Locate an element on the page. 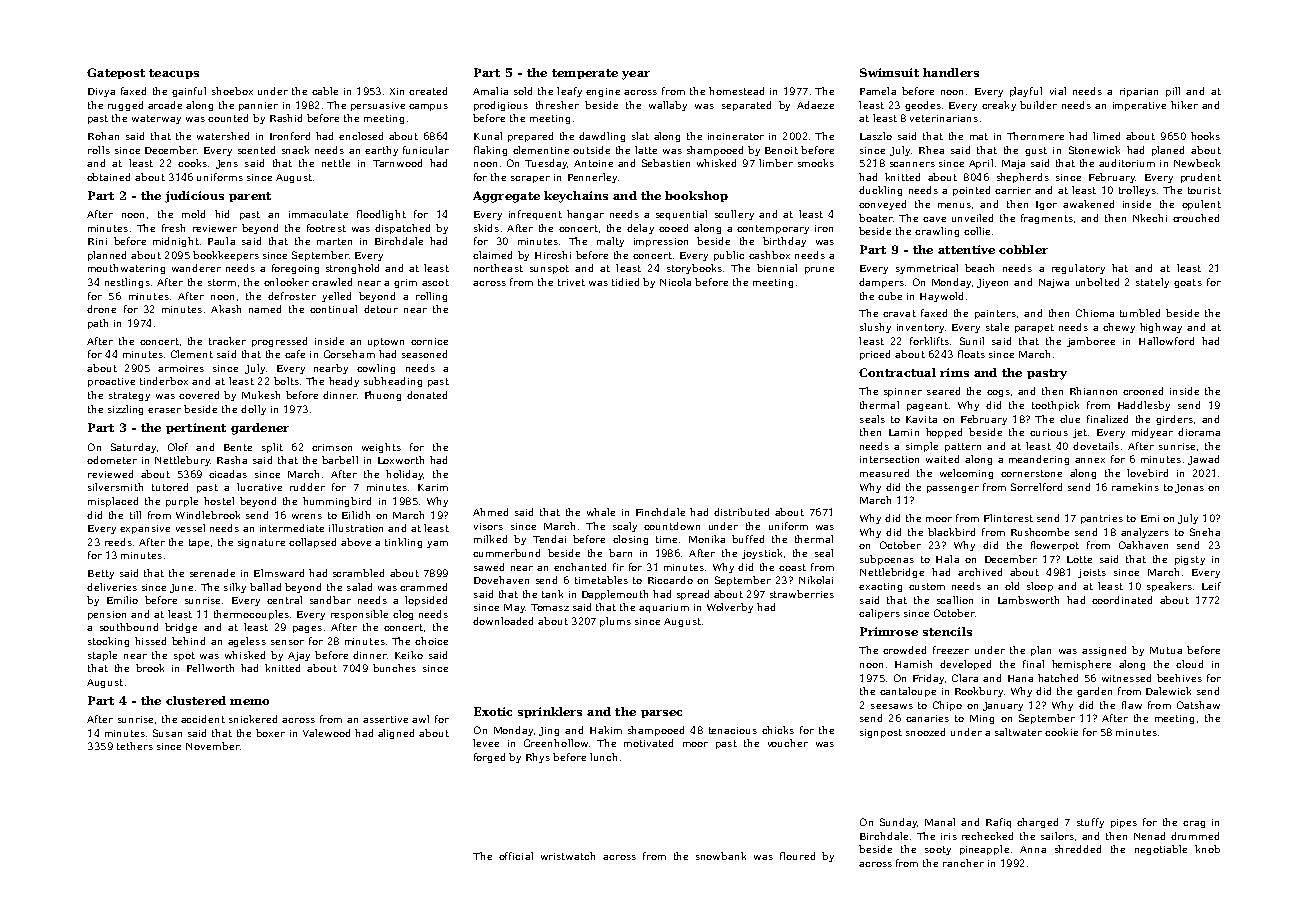 Image resolution: width=1308 pixels, height=924 pixels. Laszlo is located at coordinates (876, 136).
